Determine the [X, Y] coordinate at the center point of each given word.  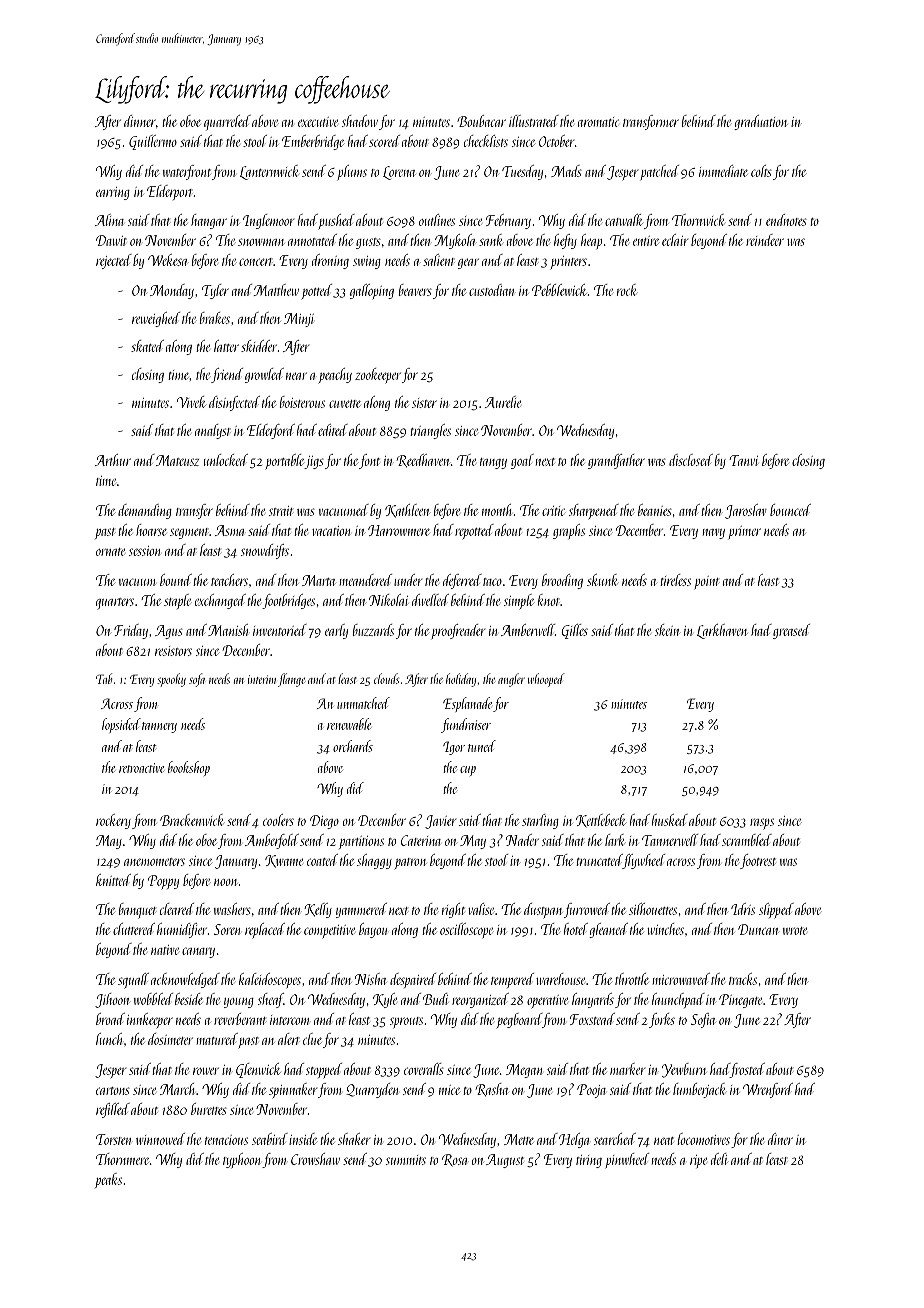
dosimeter [170, 1039]
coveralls [424, 1069]
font [369, 461]
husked [670, 820]
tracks [743, 979]
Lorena [399, 173]
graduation [761, 122]
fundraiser [466, 725]
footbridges [288, 601]
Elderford [271, 431]
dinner [140, 121]
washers [232, 909]
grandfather [616, 461]
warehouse [560, 979]
